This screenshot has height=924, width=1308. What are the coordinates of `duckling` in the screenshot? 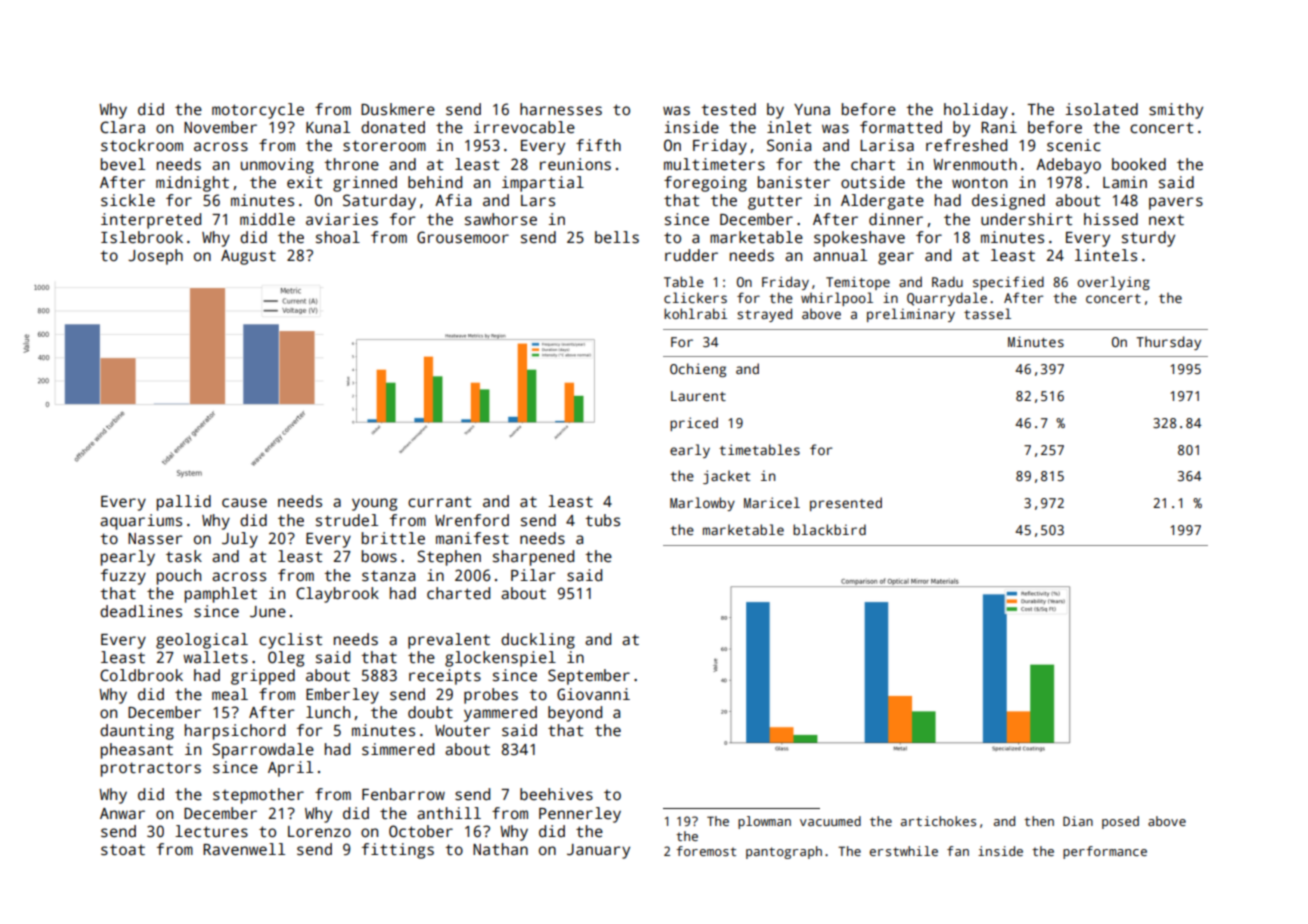 It's located at (538, 641).
